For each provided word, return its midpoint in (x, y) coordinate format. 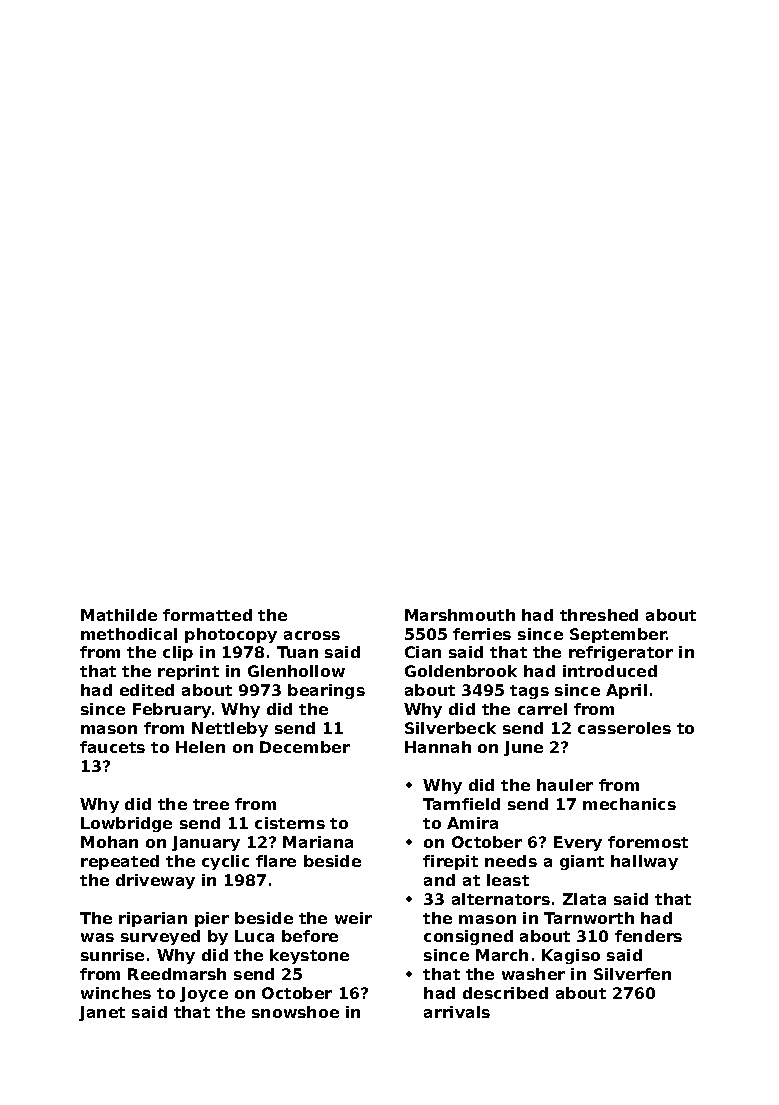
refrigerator (621, 653)
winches (116, 993)
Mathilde (119, 615)
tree (211, 804)
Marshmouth (460, 615)
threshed (599, 615)
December (305, 747)
